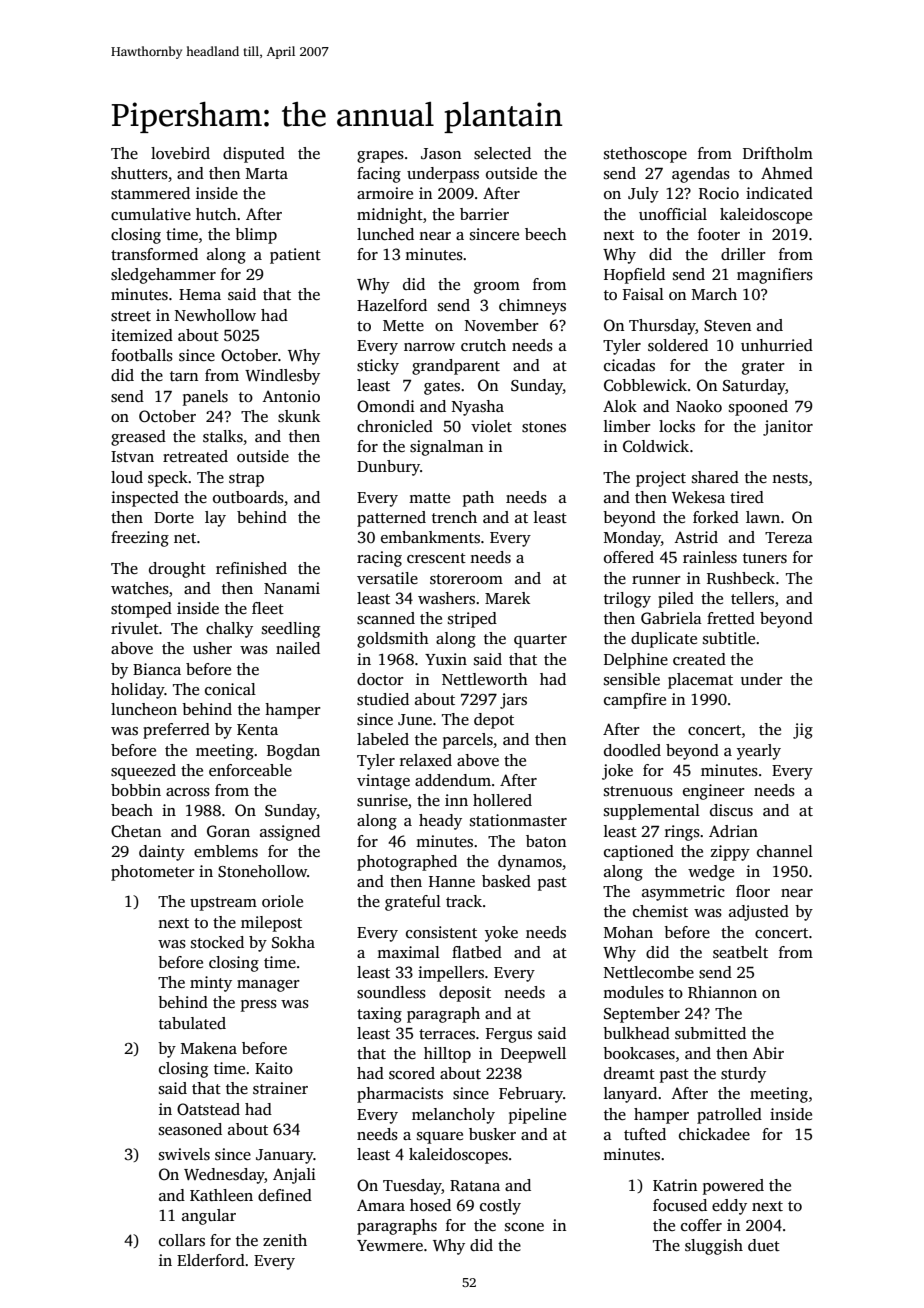  Describe the element at coordinates (701, 175) in the screenshot. I see `agendas` at that location.
